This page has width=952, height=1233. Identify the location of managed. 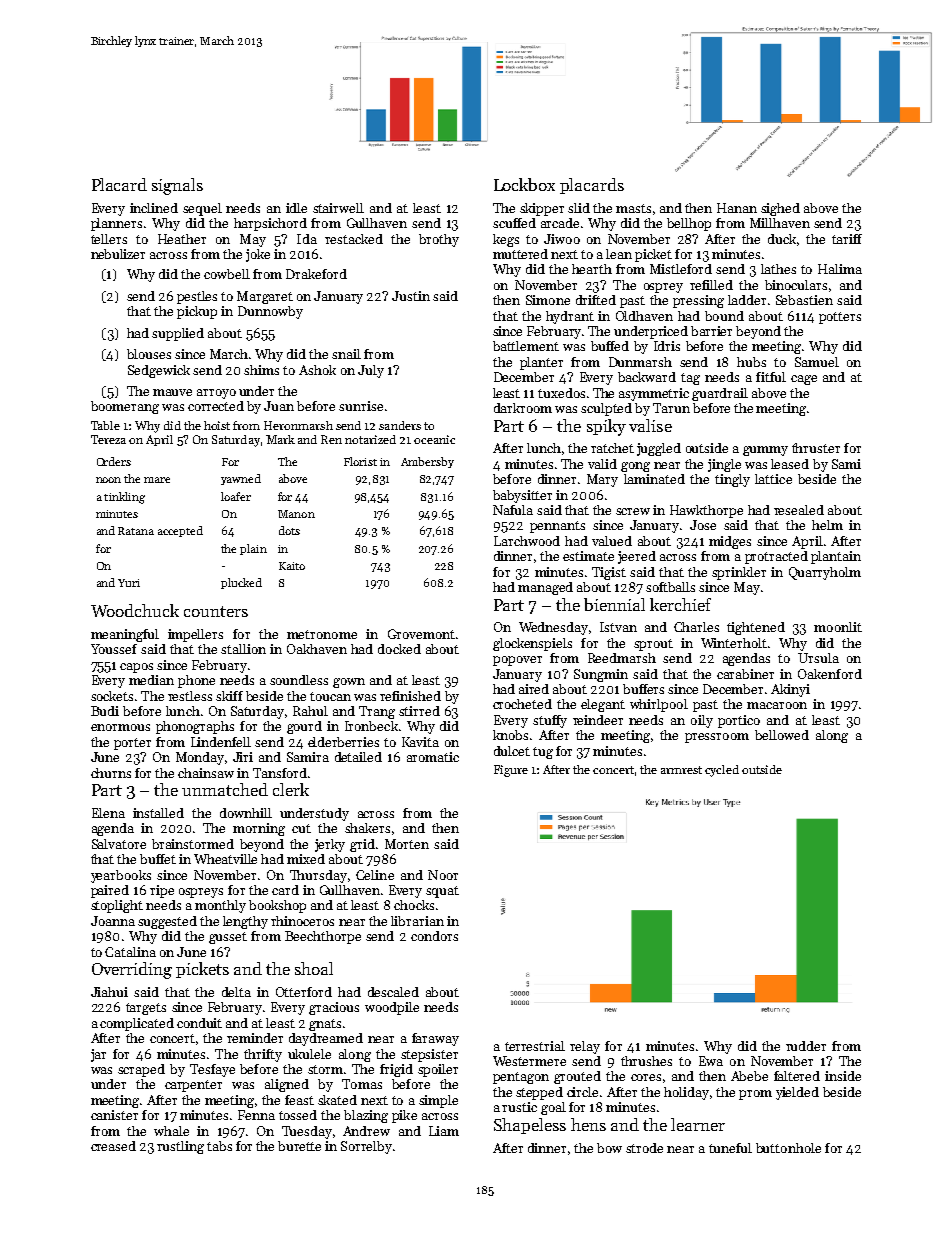
(545, 588).
